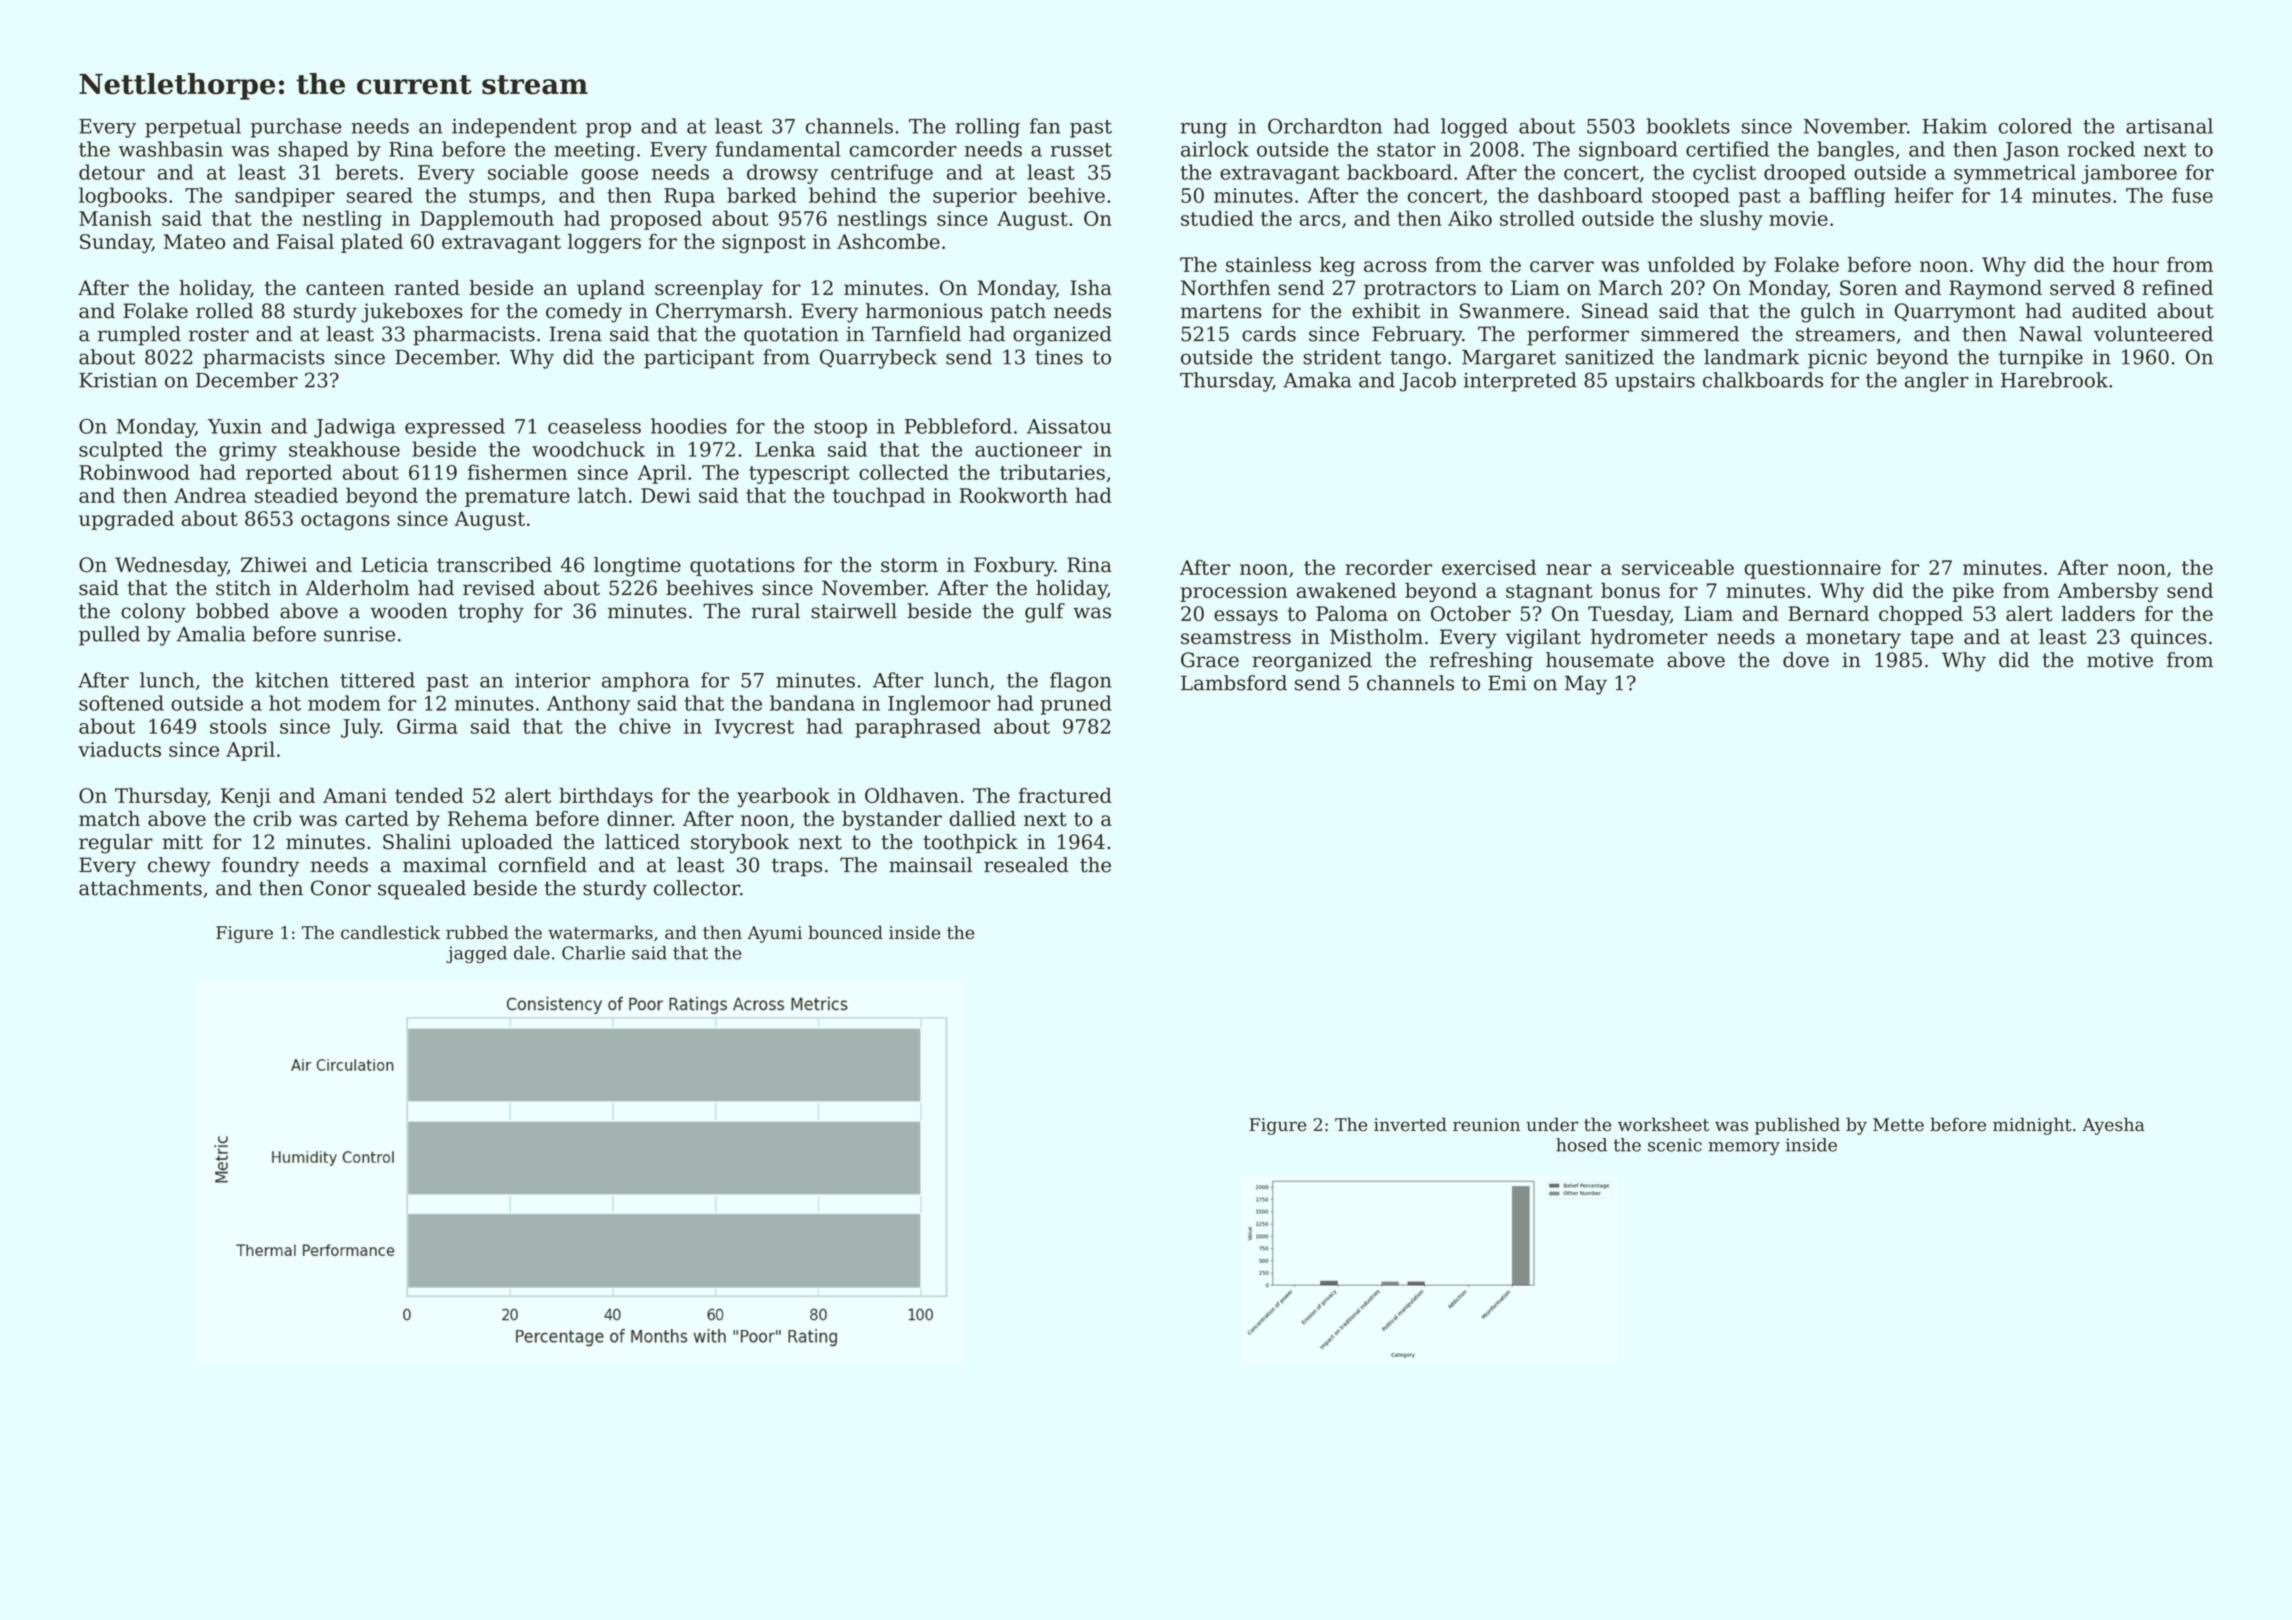 The width and height of the screenshot is (2292, 1620). What do you see at coordinates (600, 932) in the screenshot?
I see `watermarks` at bounding box center [600, 932].
